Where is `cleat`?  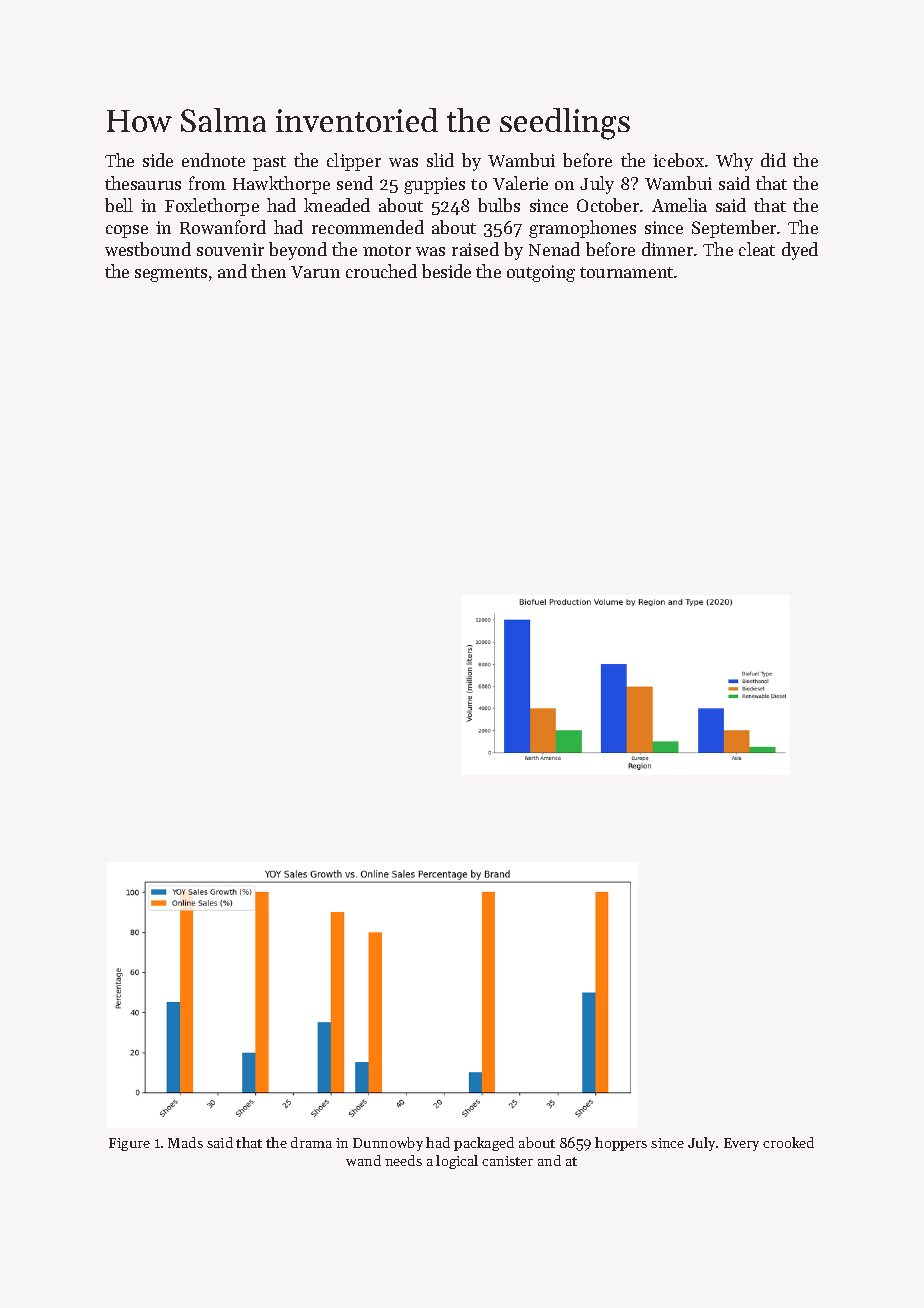
cleat is located at coordinates (757, 249).
